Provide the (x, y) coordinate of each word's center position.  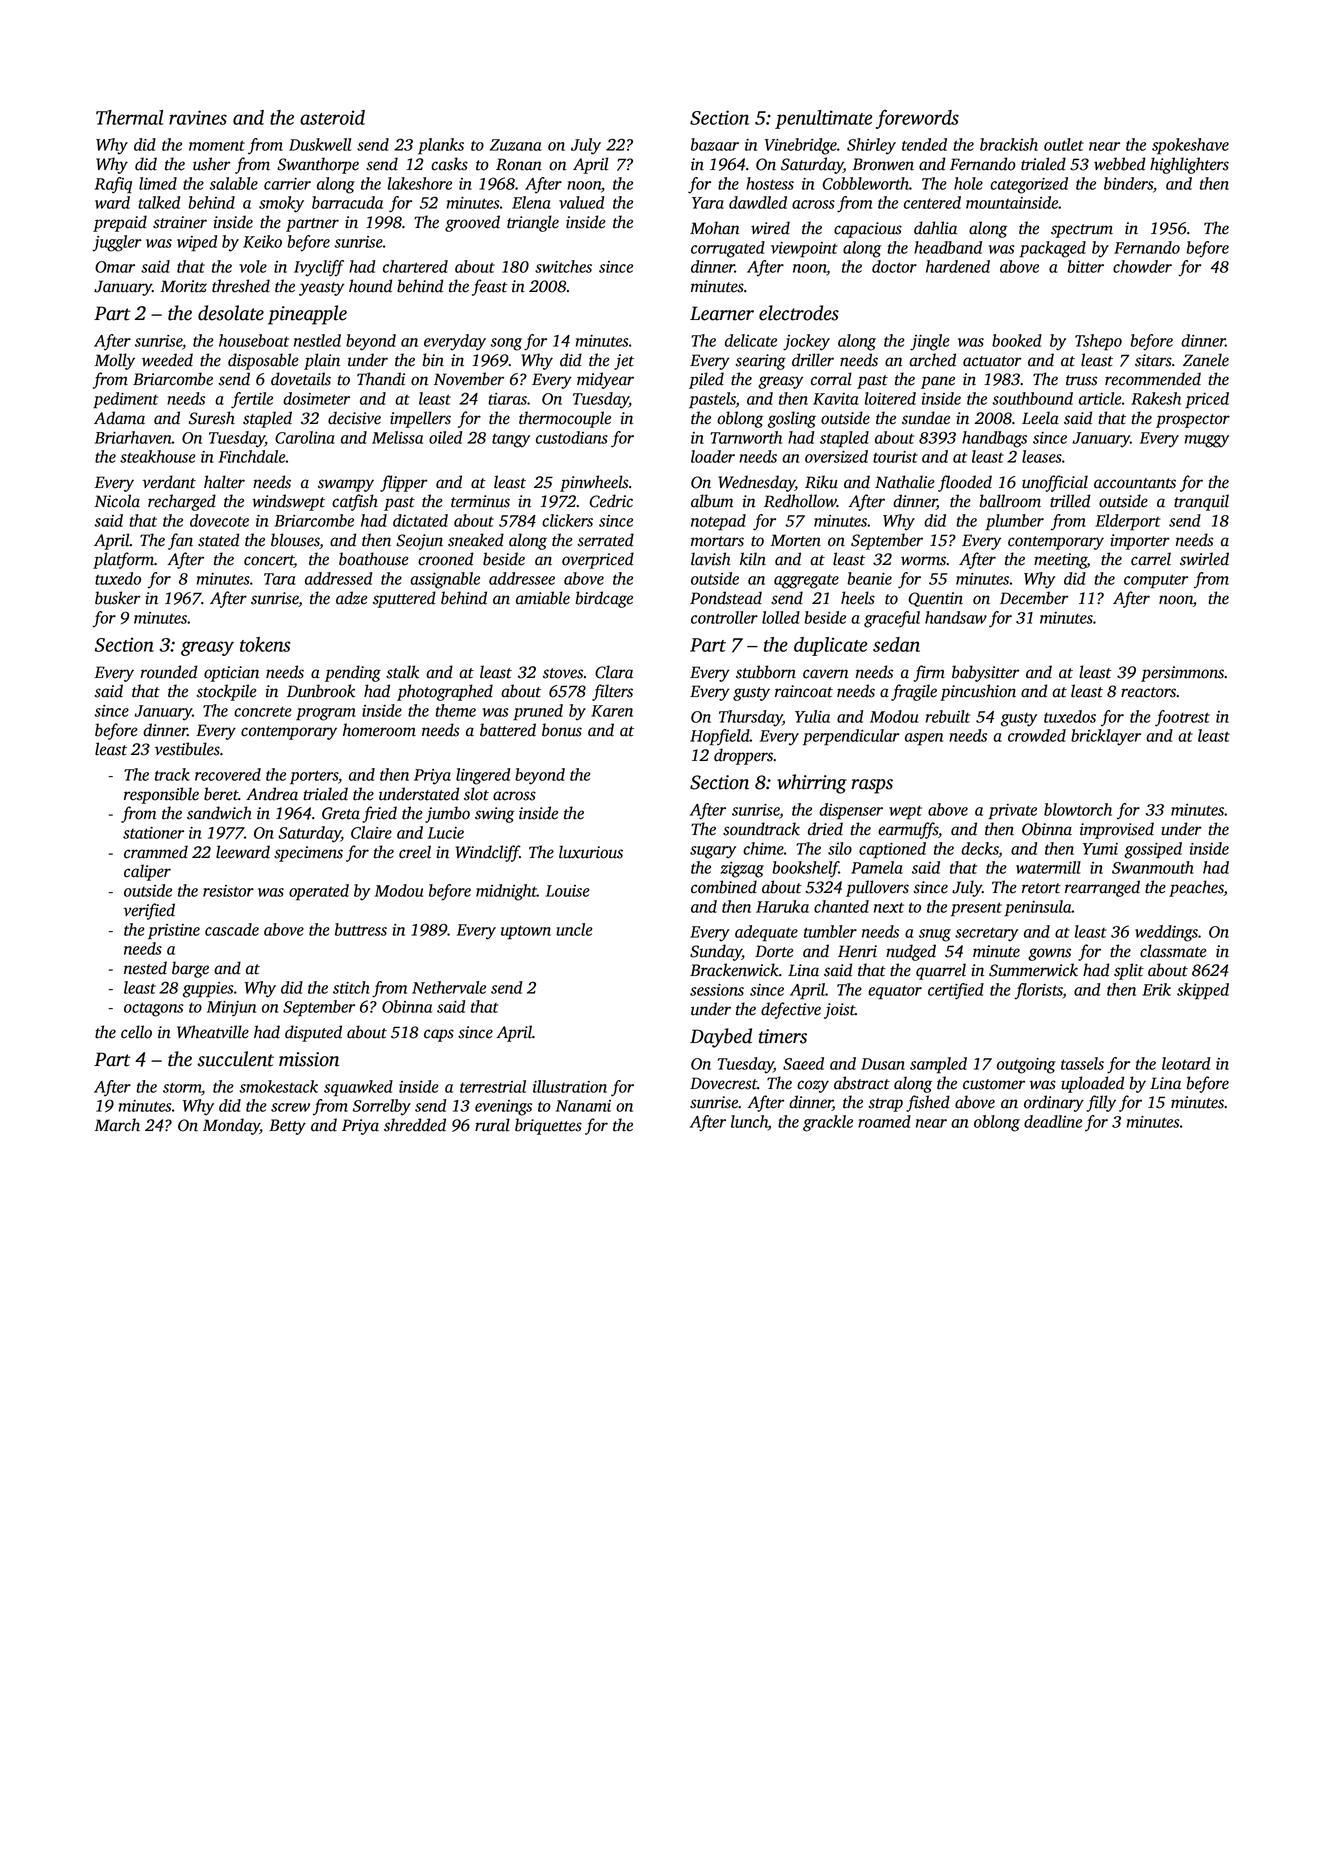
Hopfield (720, 737)
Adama (119, 418)
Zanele (1206, 360)
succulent (235, 1059)
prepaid (120, 223)
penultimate (823, 119)
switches (563, 266)
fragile (914, 692)
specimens (308, 854)
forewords (917, 119)
